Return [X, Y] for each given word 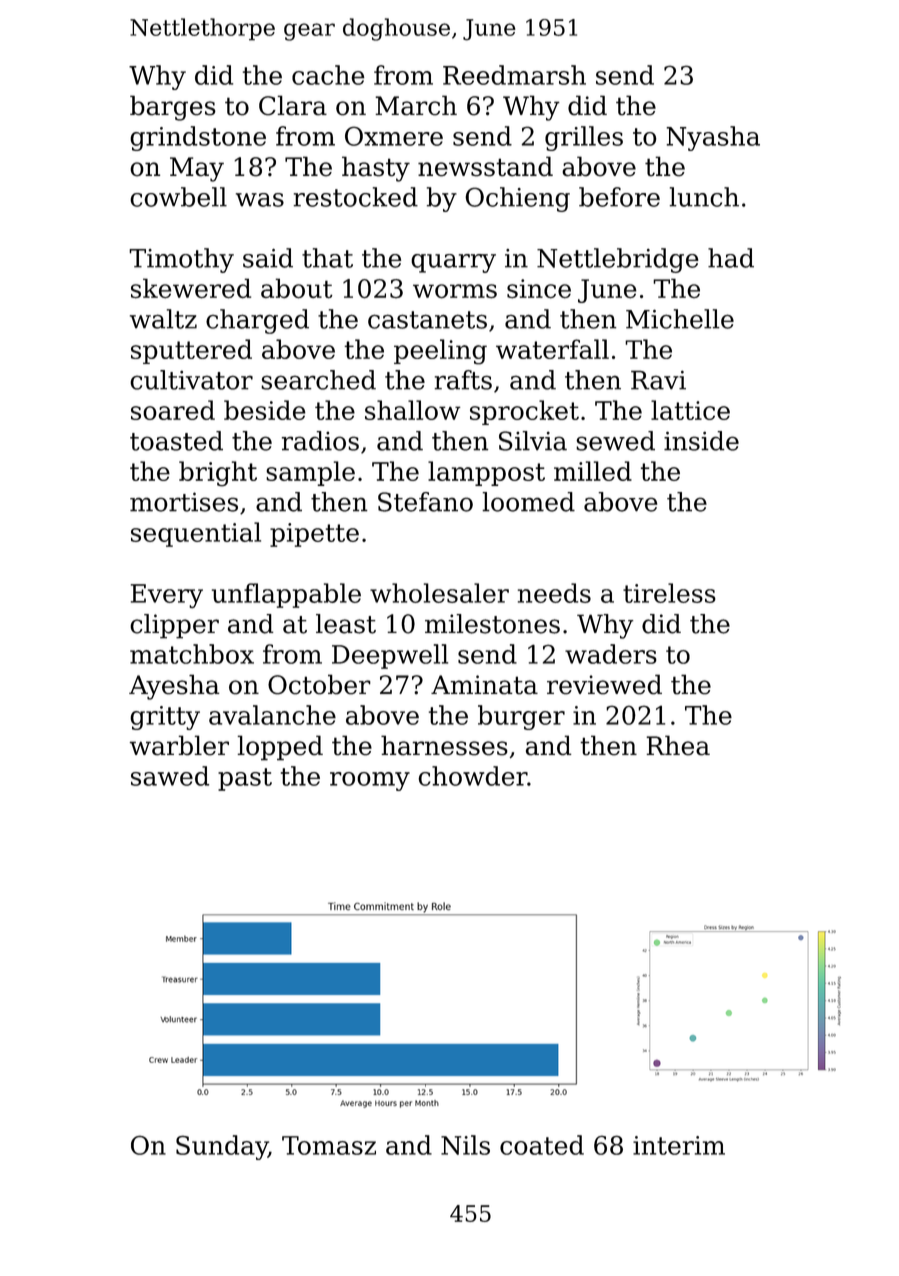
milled [593, 471]
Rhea [678, 745]
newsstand [485, 166]
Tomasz [329, 1145]
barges [173, 108]
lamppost [486, 473]
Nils [465, 1145]
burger [521, 717]
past [245, 779]
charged [257, 321]
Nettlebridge [617, 260]
